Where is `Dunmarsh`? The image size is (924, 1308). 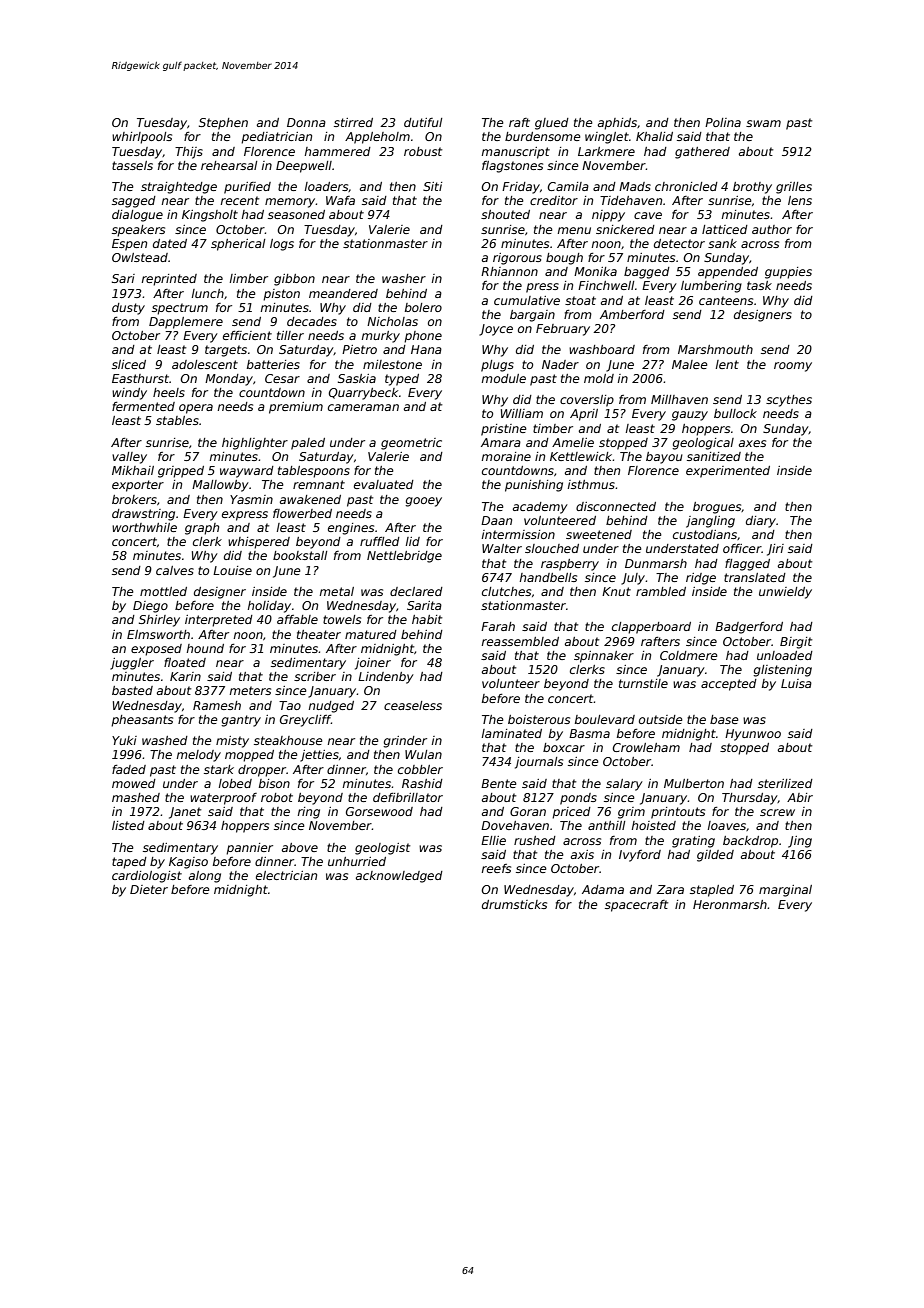
Dunmarsh is located at coordinates (656, 563).
